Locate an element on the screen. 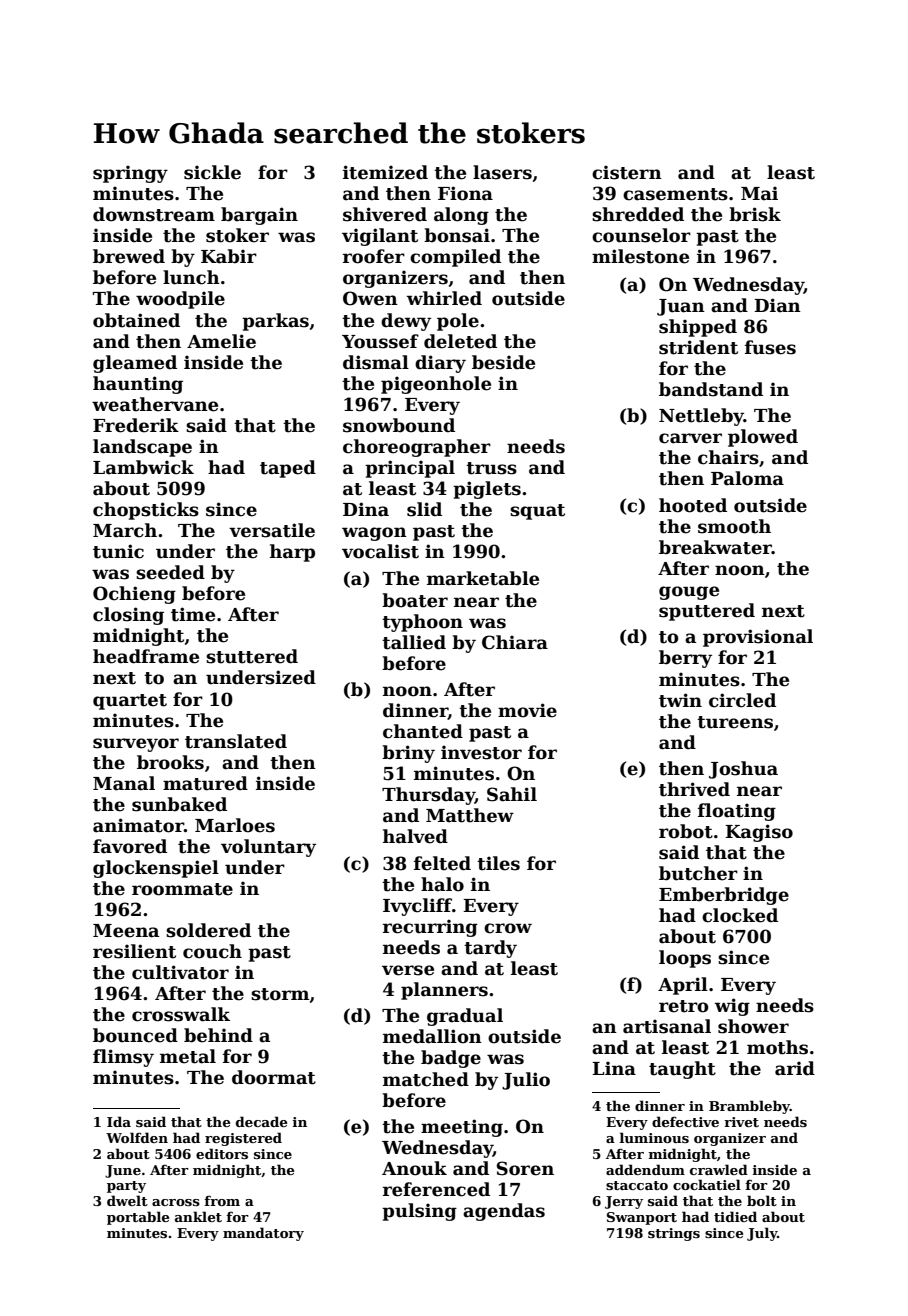 This screenshot has width=908, height=1316. Fiona is located at coordinates (465, 193).
